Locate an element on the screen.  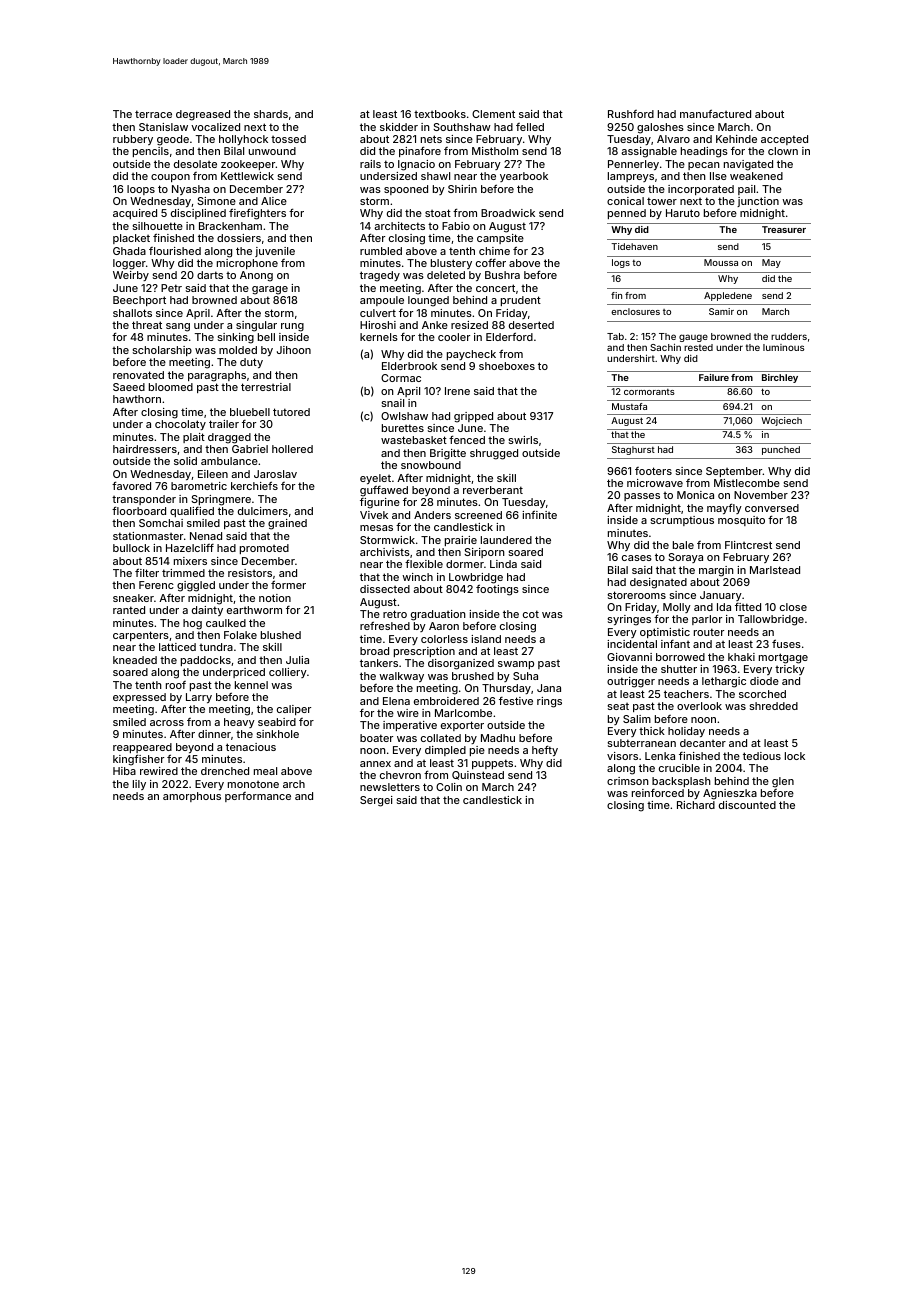
hefty is located at coordinates (545, 750).
